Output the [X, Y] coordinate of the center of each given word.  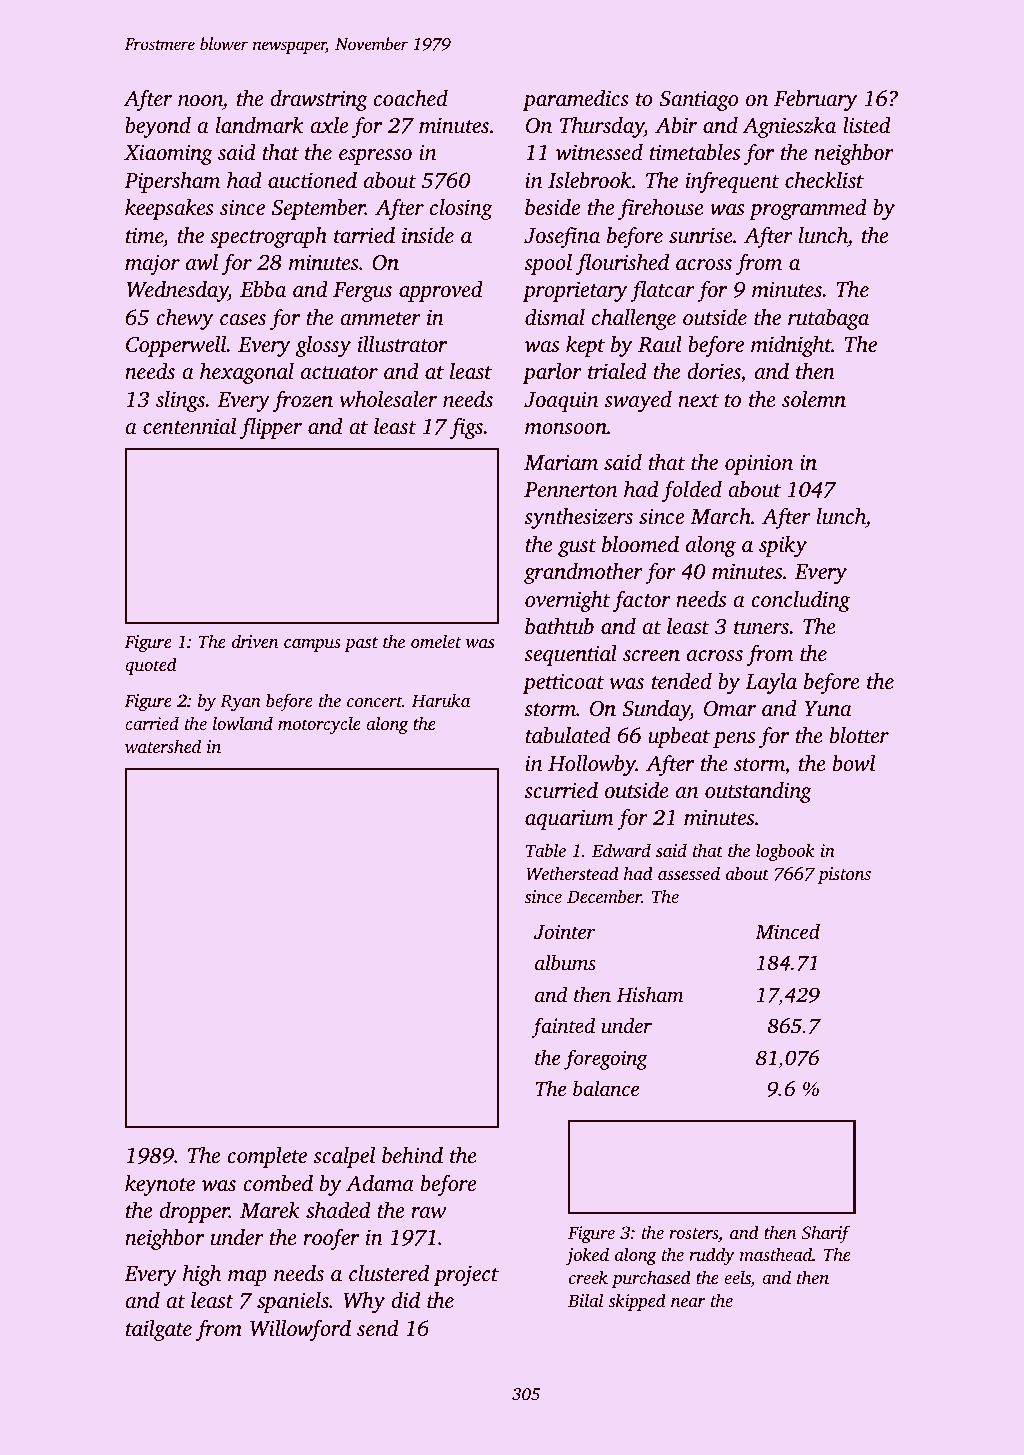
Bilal [585, 1300]
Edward [621, 850]
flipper [271, 428]
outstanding [758, 792]
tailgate [159, 1330]
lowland [243, 723]
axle [329, 125]
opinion [759, 464]
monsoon [566, 428]
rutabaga [828, 319]
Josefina [562, 237]
